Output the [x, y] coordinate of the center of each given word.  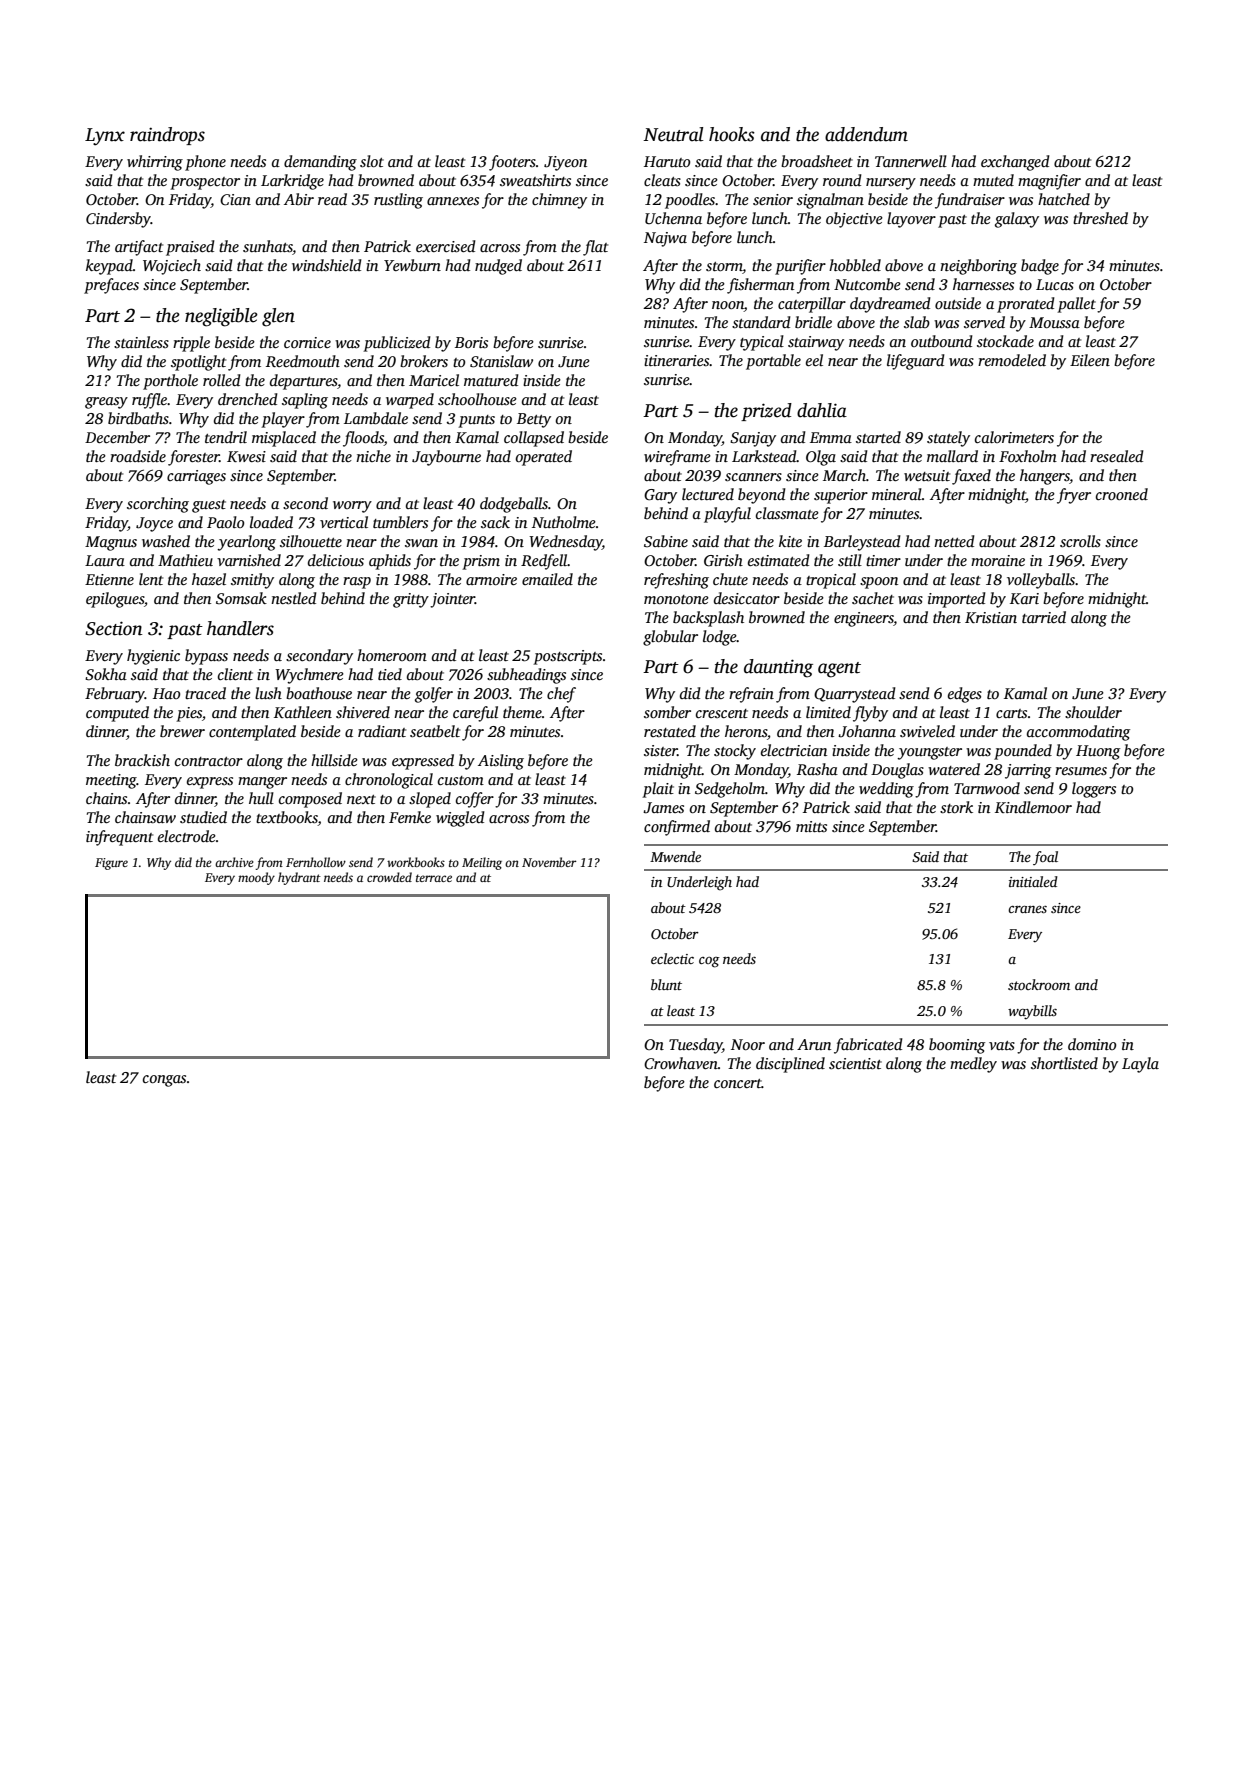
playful [727, 515]
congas [164, 1081]
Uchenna [673, 218]
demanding [320, 163]
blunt [666, 984]
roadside [138, 456]
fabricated [868, 1046]
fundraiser [970, 201]
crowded [389, 877]
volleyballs [1041, 581]
